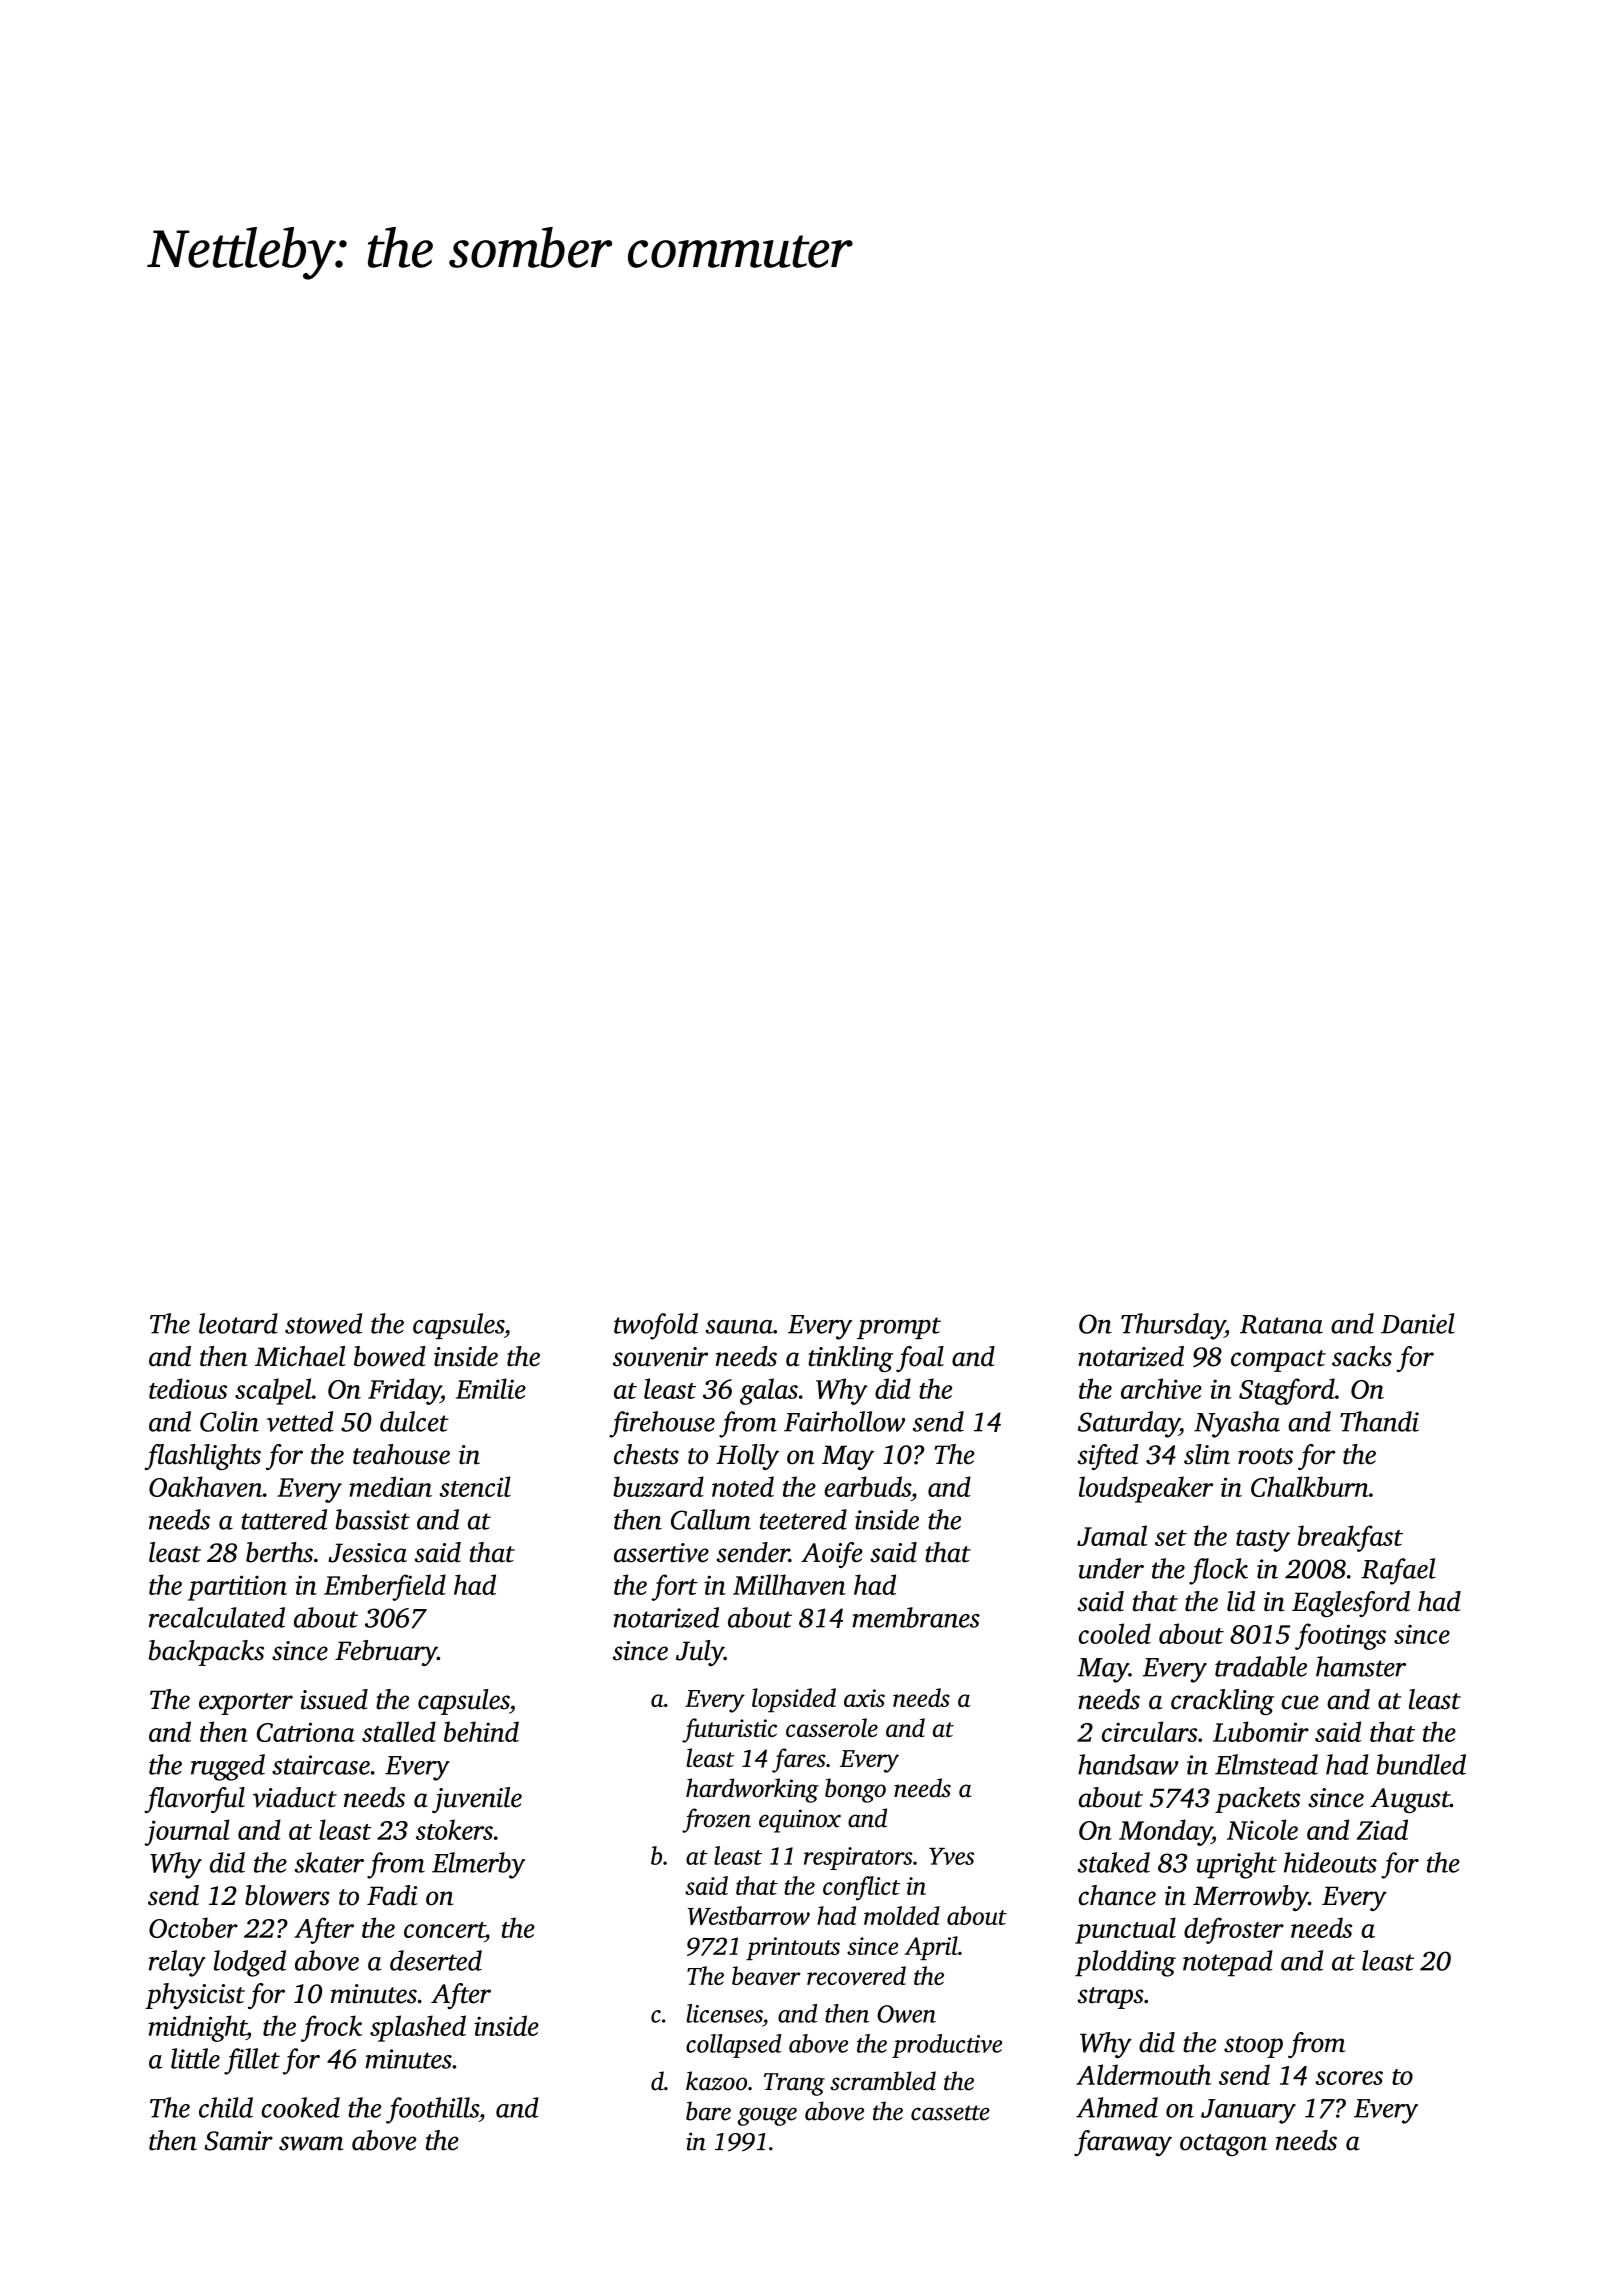 This page has height=2292, width=1620. What do you see at coordinates (229, 1421) in the page?
I see `Colin` at bounding box center [229, 1421].
